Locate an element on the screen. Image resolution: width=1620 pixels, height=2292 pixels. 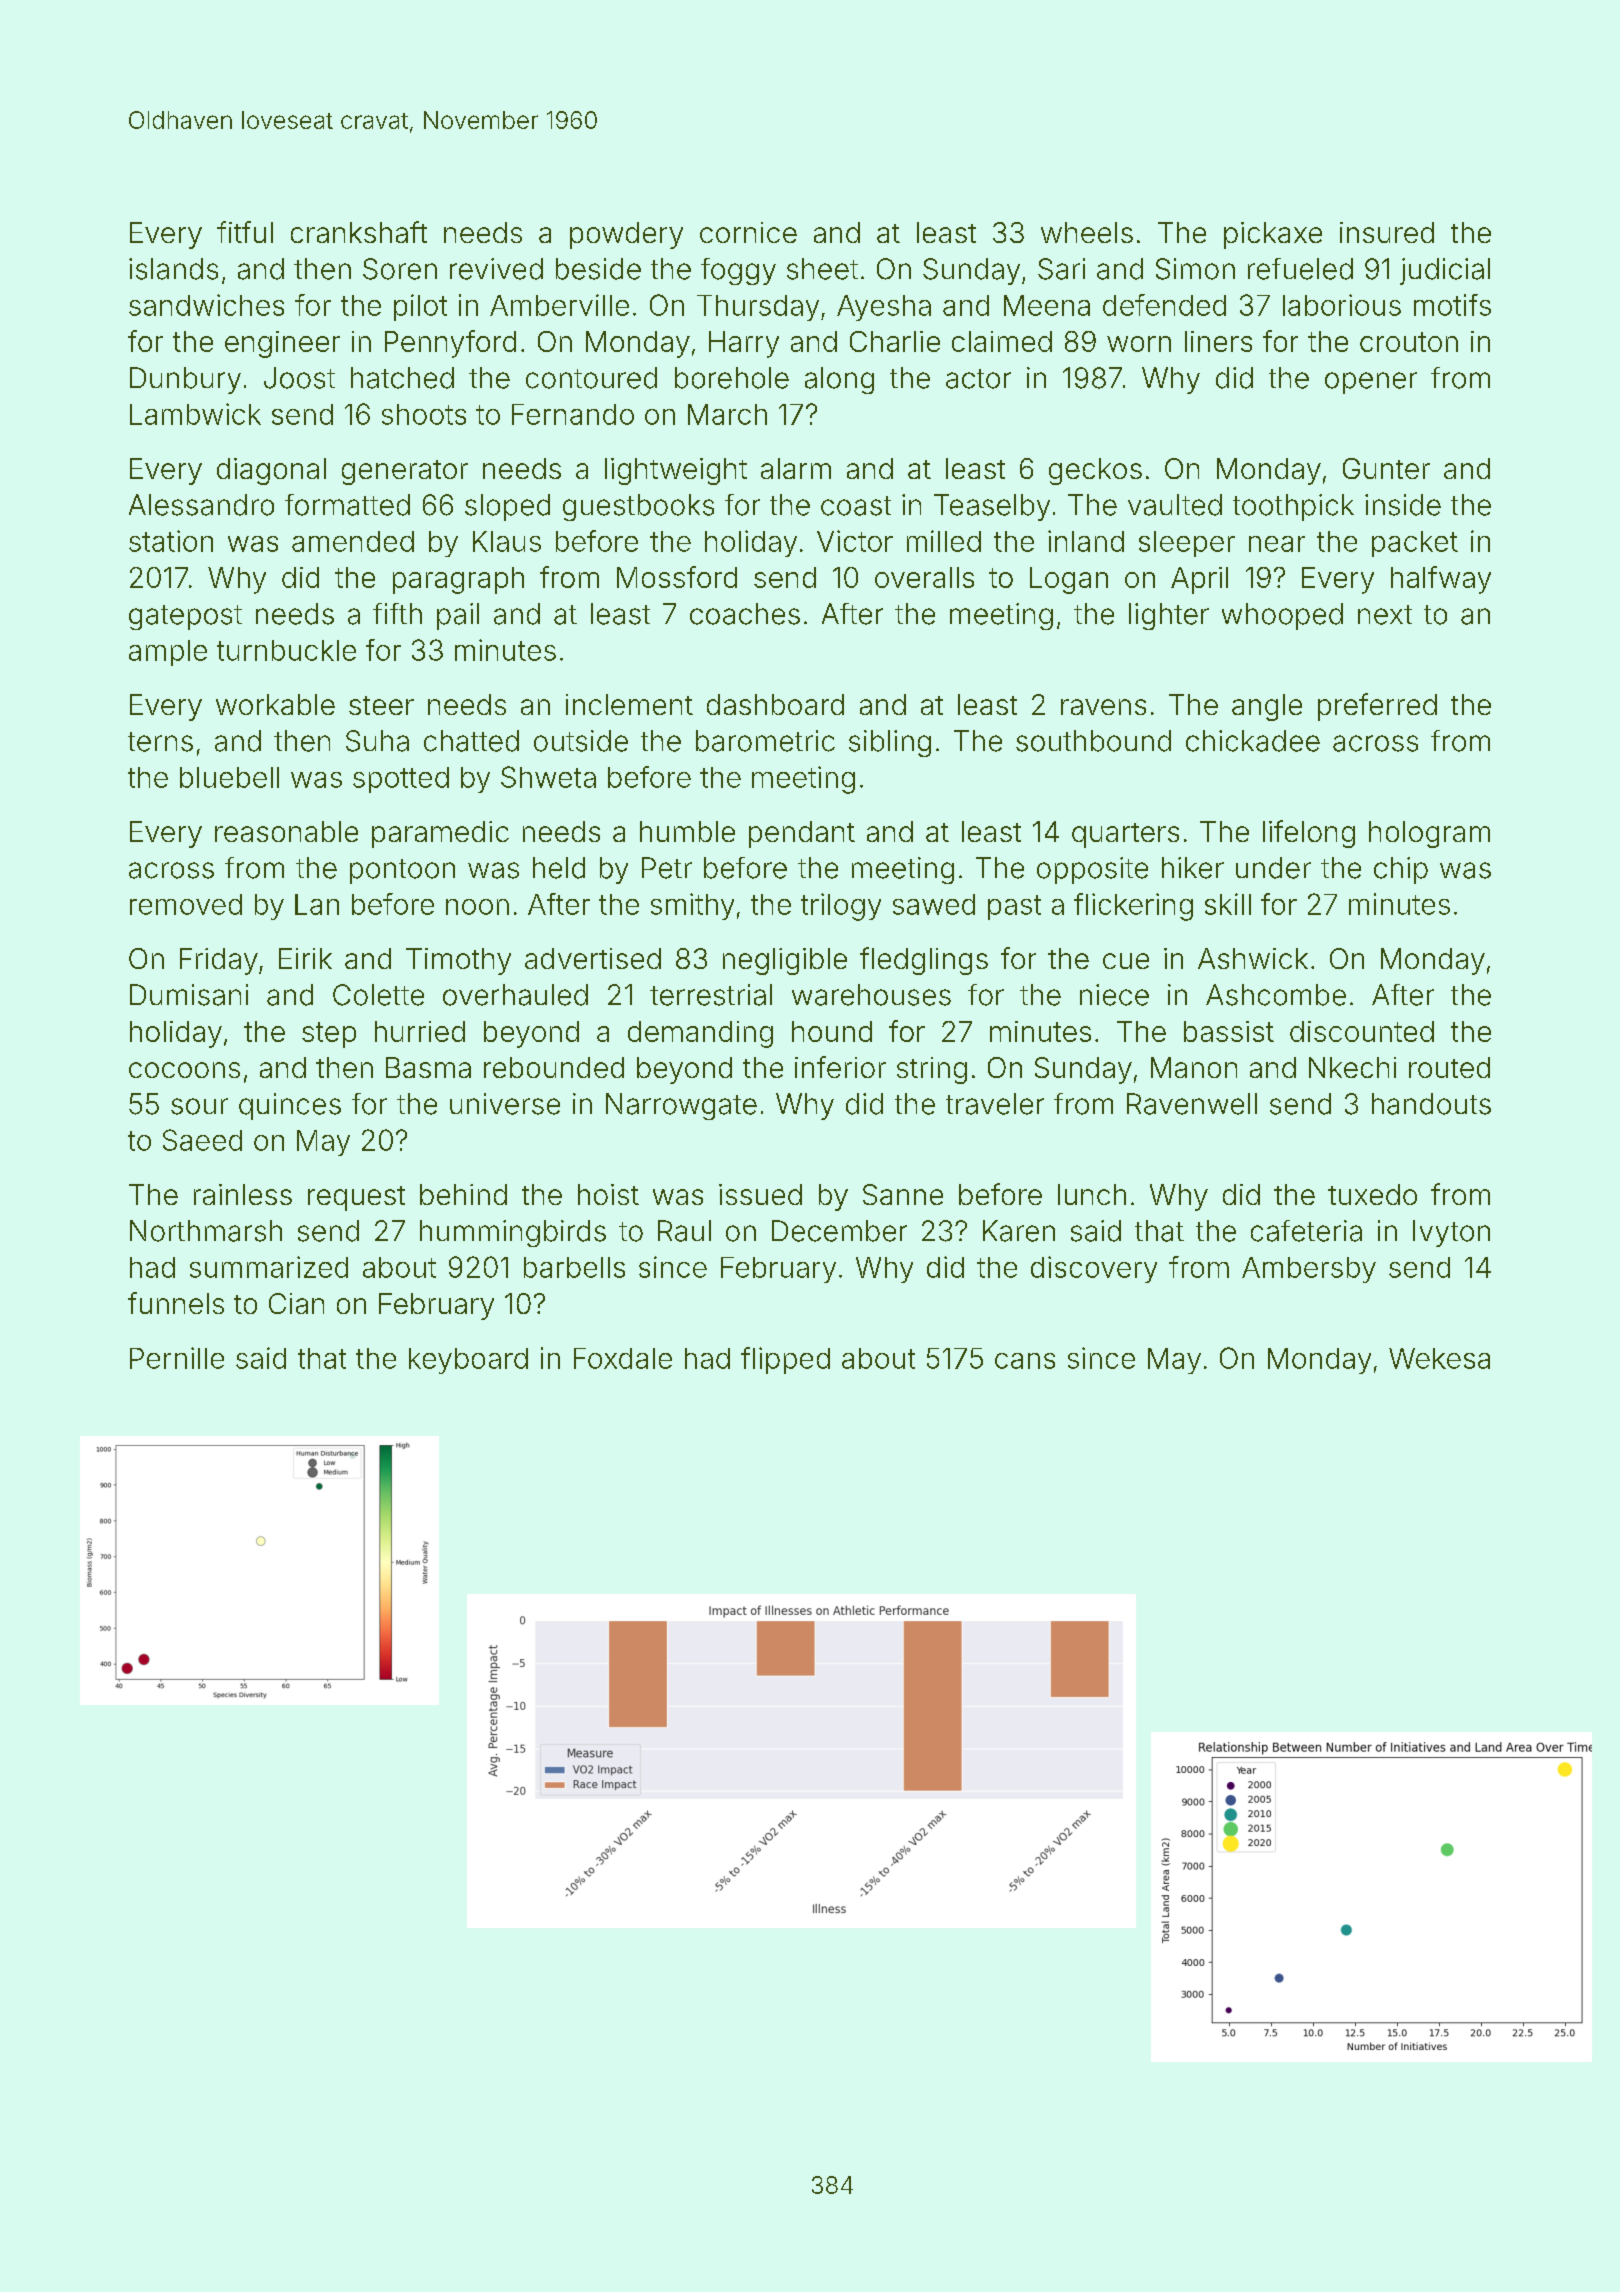
keyboard is located at coordinates (468, 1361).
